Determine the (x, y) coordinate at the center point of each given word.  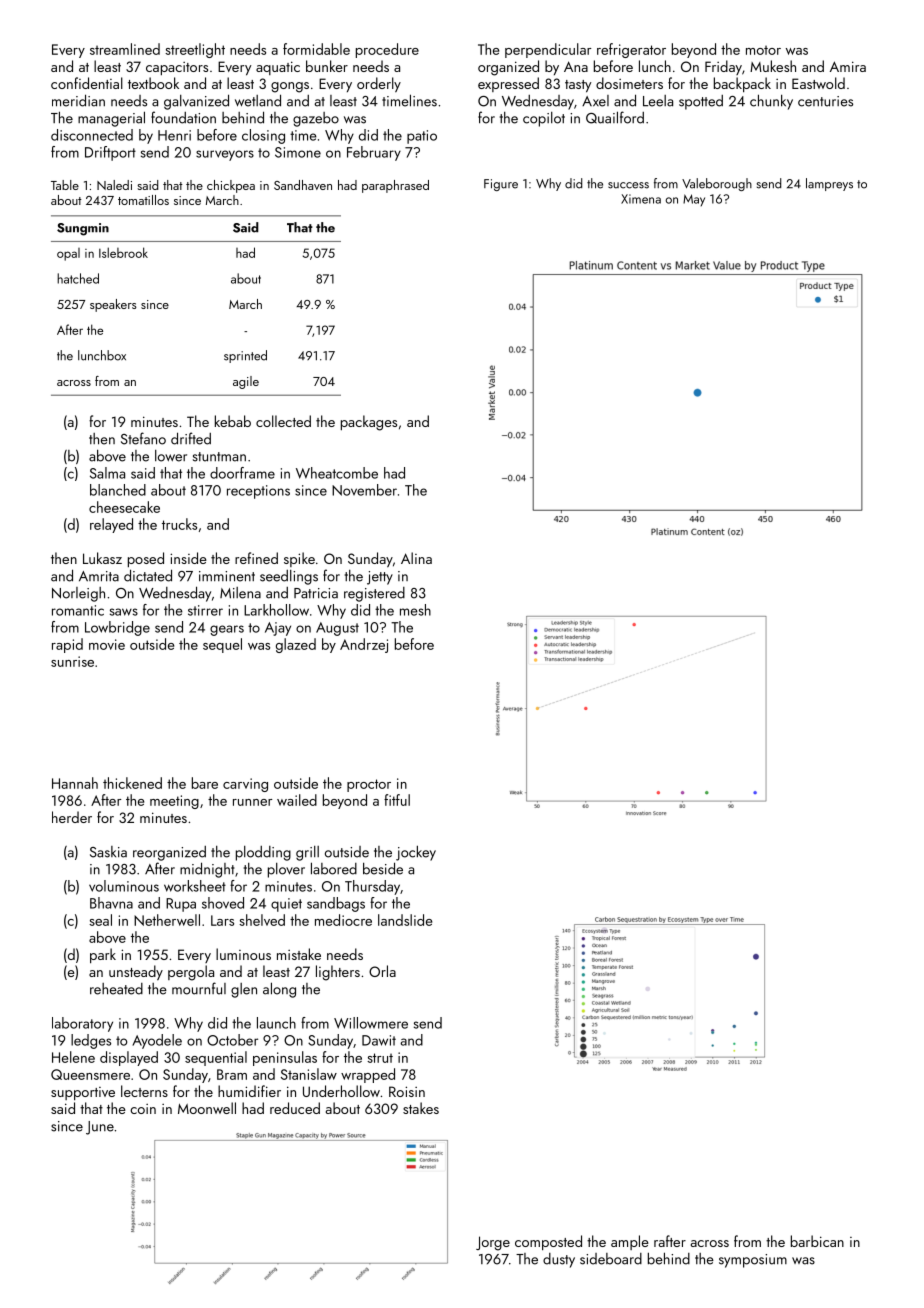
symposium (753, 1261)
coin (143, 1109)
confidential (87, 83)
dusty (559, 1260)
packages (369, 423)
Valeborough (717, 184)
